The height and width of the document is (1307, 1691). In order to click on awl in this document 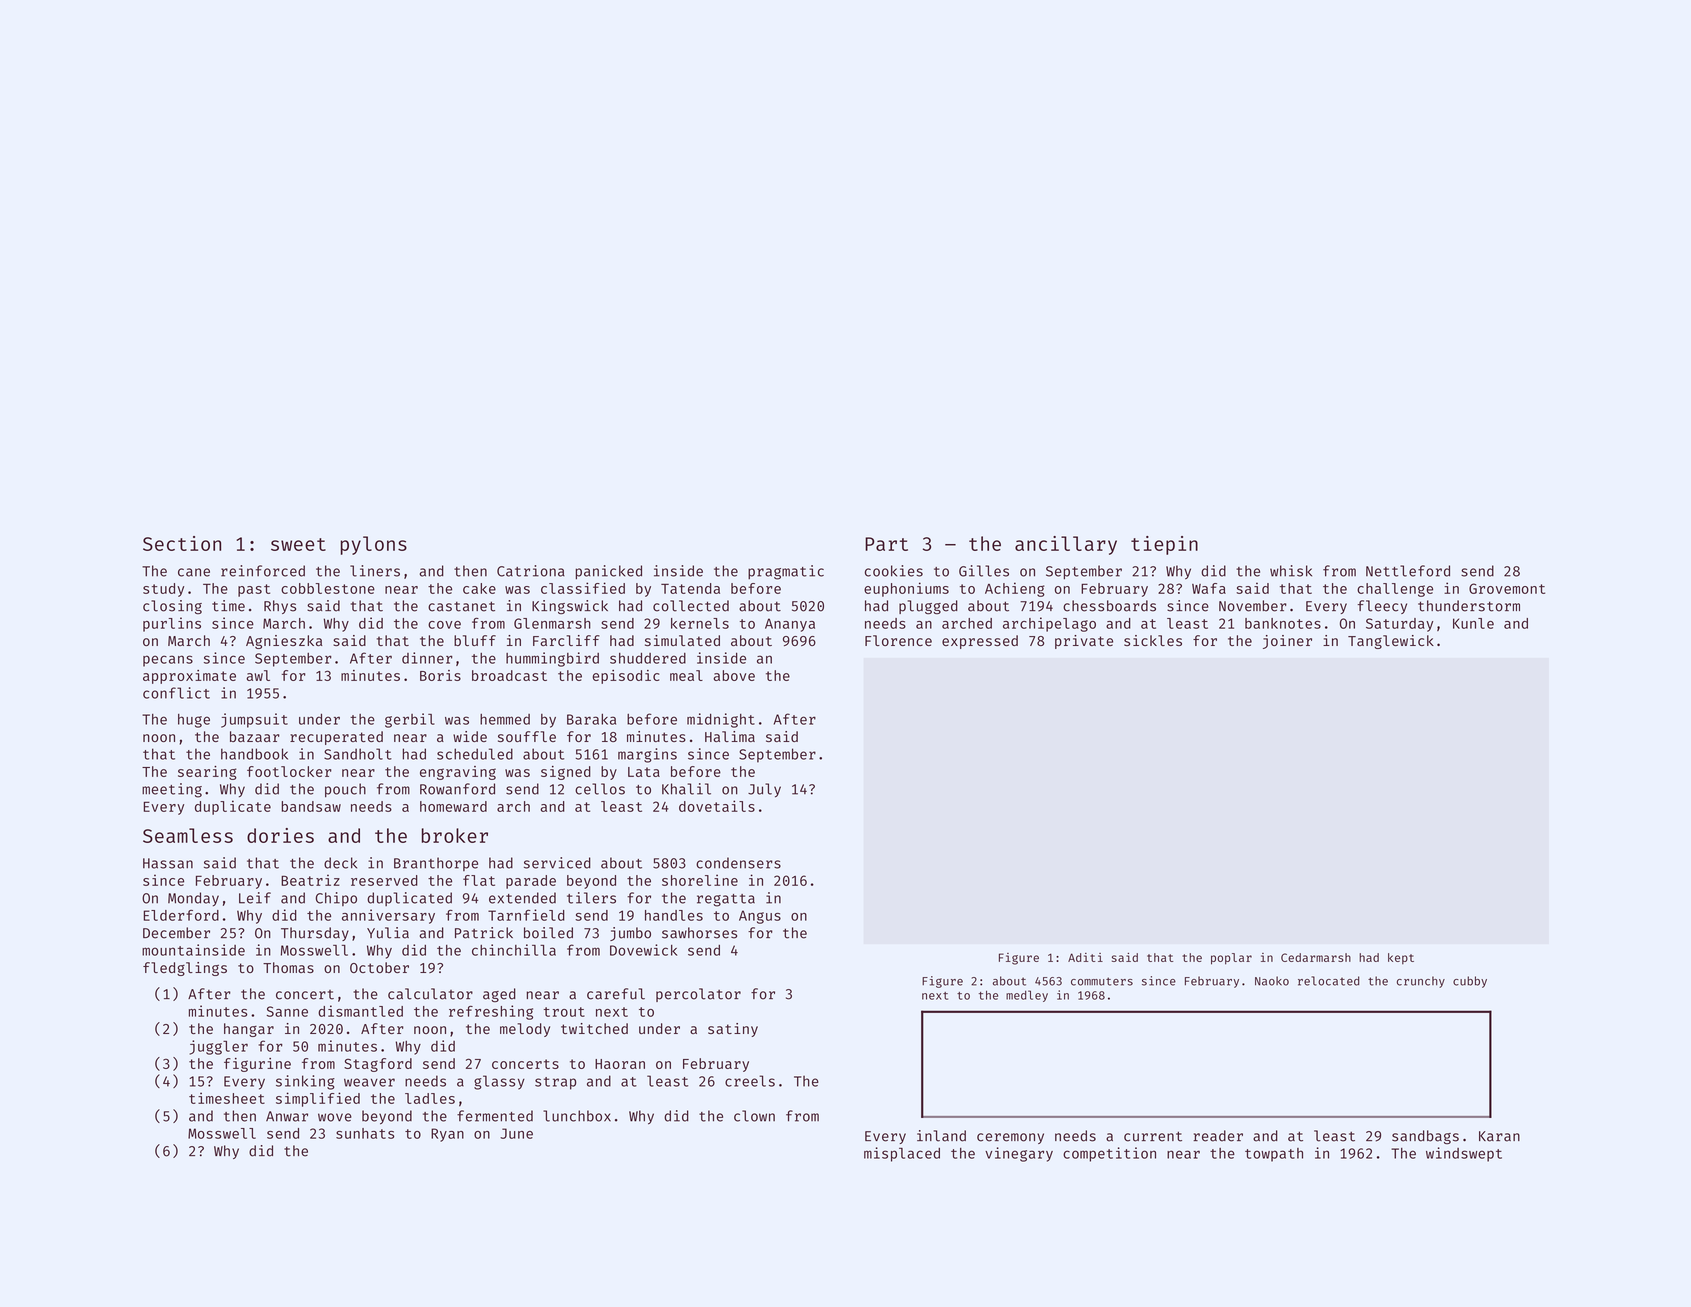, I will do `click(258, 675)`.
